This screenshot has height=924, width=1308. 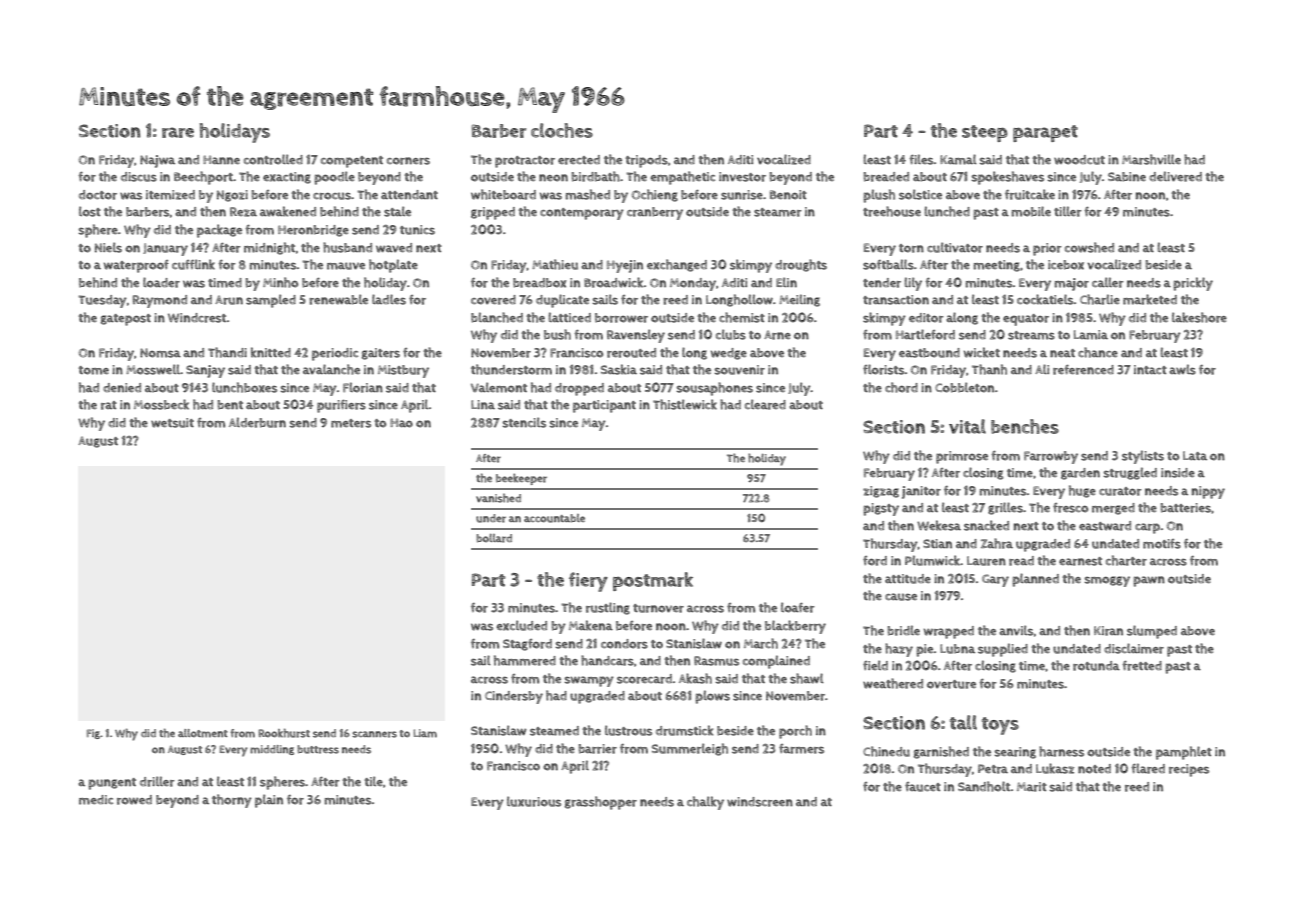 I want to click on postmark, so click(x=653, y=581).
